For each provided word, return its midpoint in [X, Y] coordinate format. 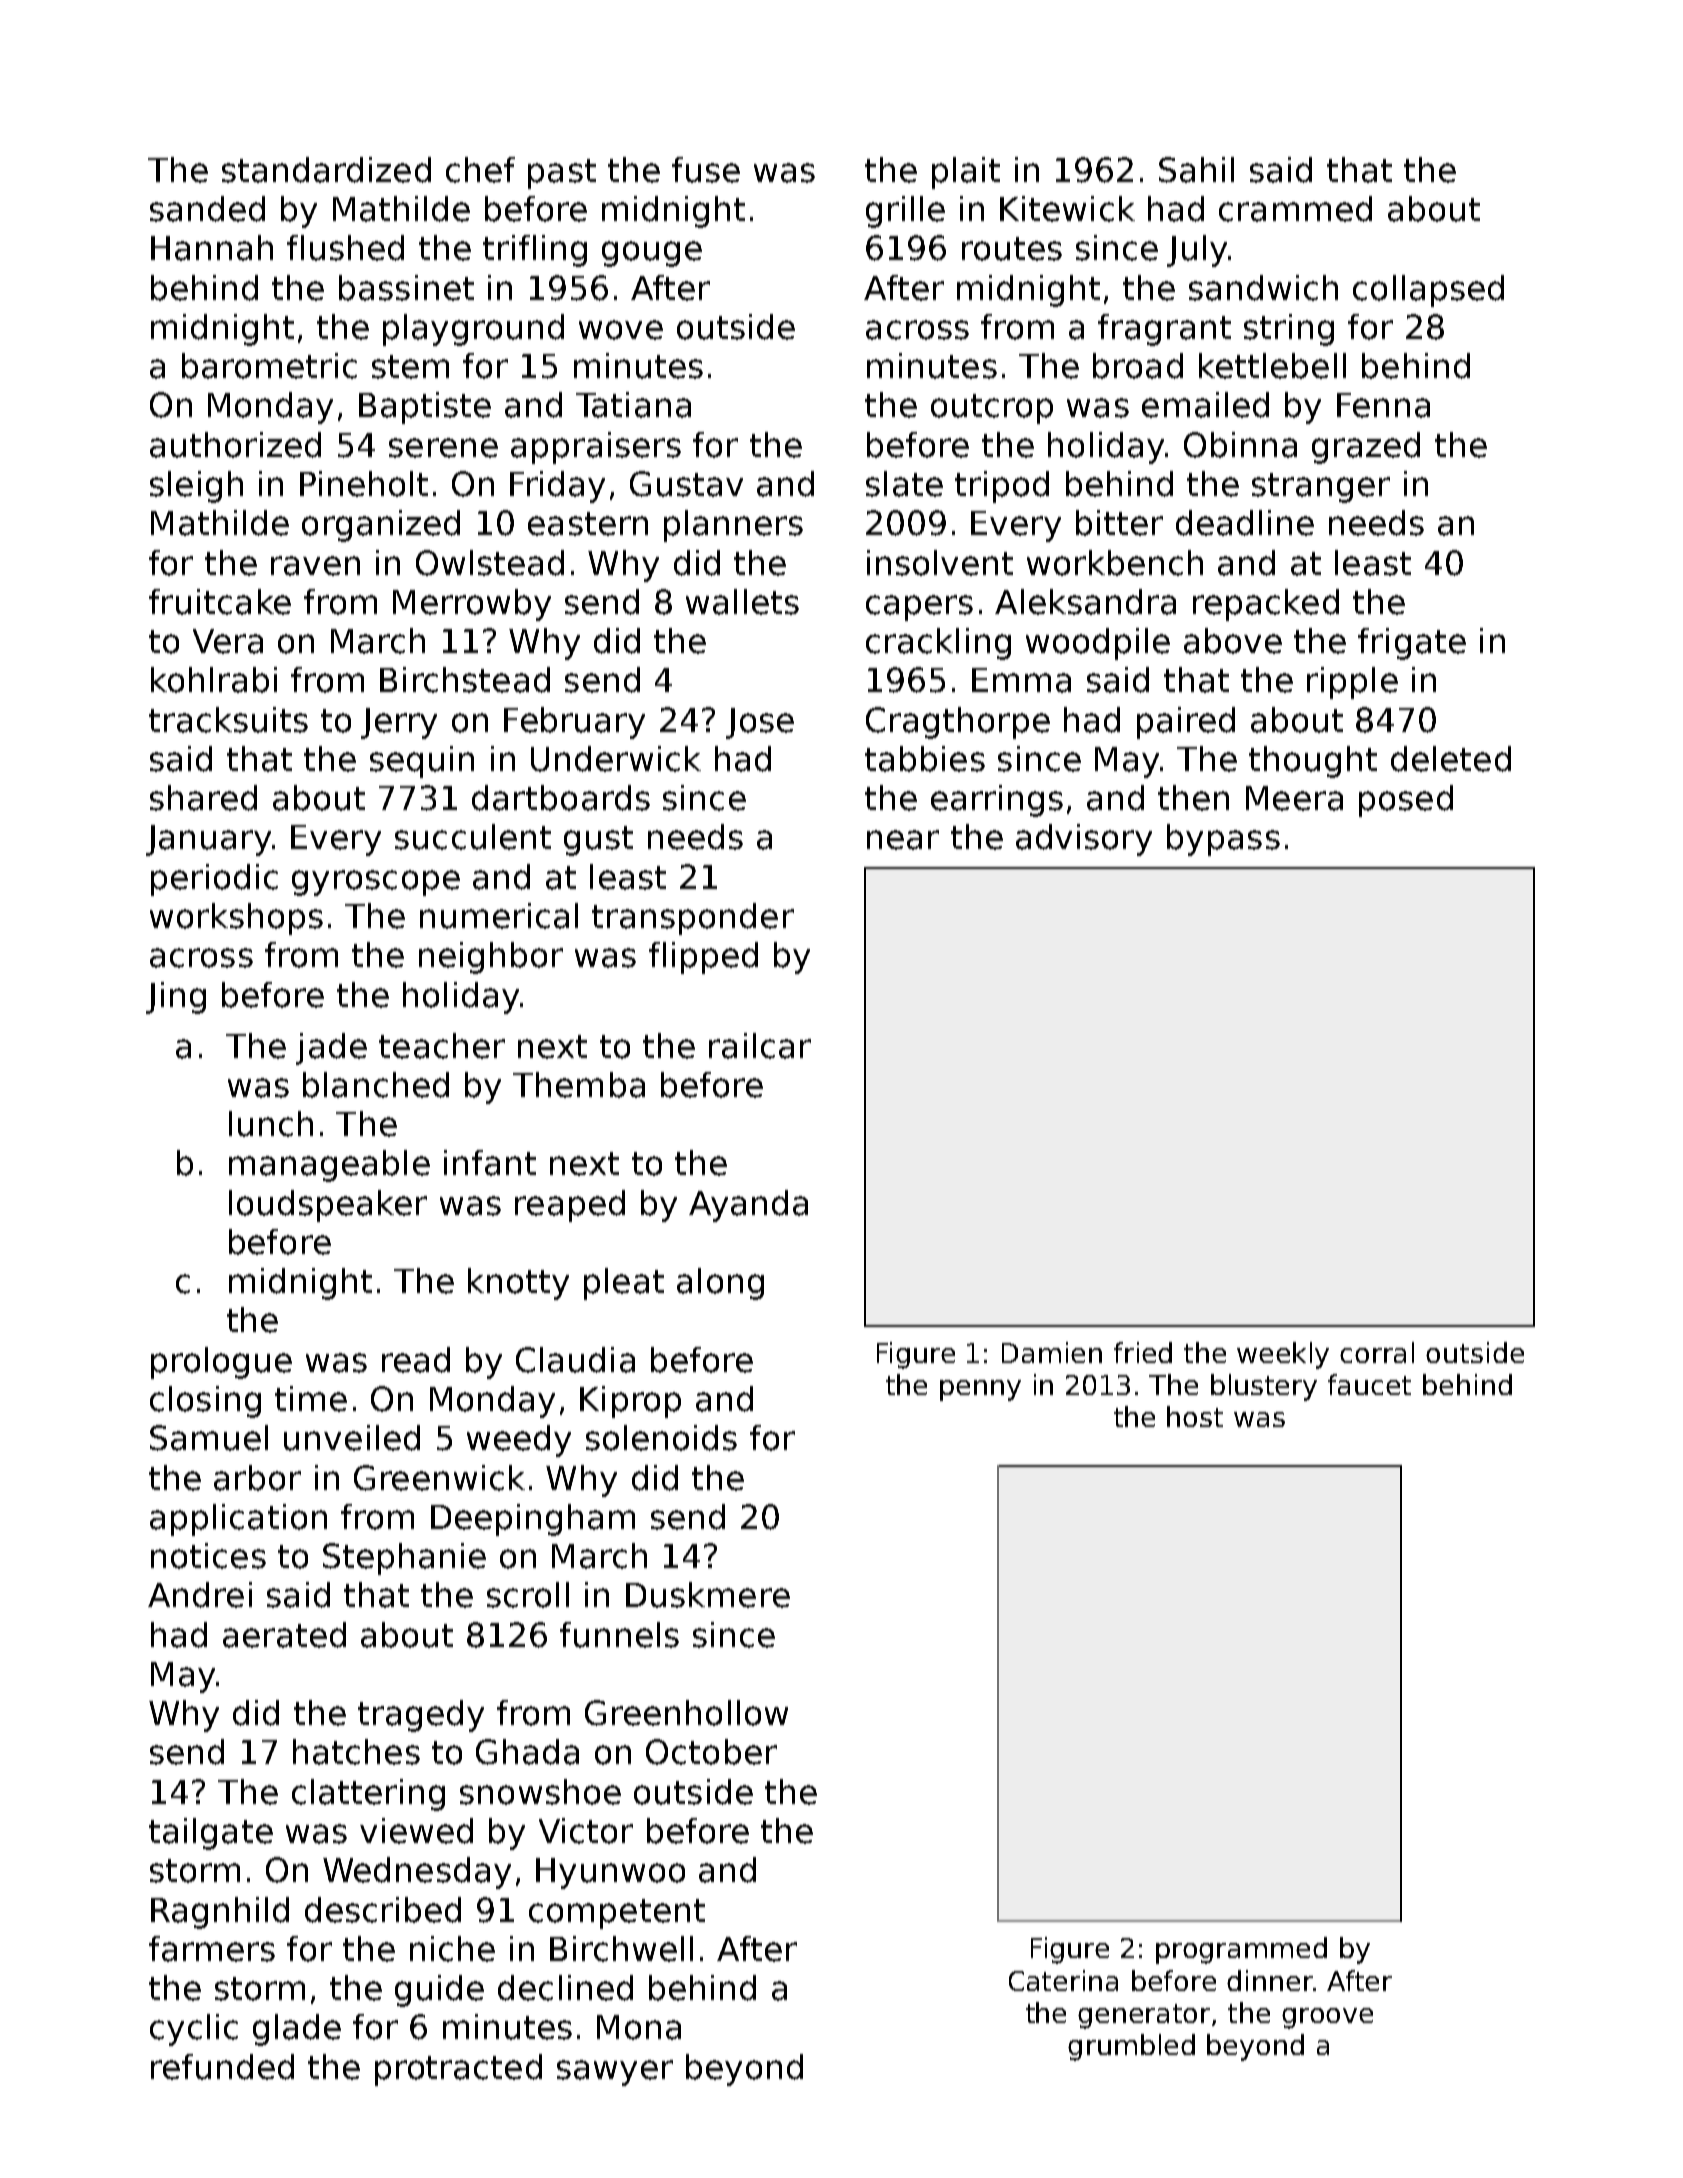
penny [980, 1390]
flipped [703, 958]
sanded [207, 209]
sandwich [1263, 288]
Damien [1052, 1352]
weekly [1283, 1355]
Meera [1294, 798]
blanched [376, 1085]
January [208, 840]
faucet [1369, 1384]
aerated [284, 1635]
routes [1012, 249]
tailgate [211, 1834]
